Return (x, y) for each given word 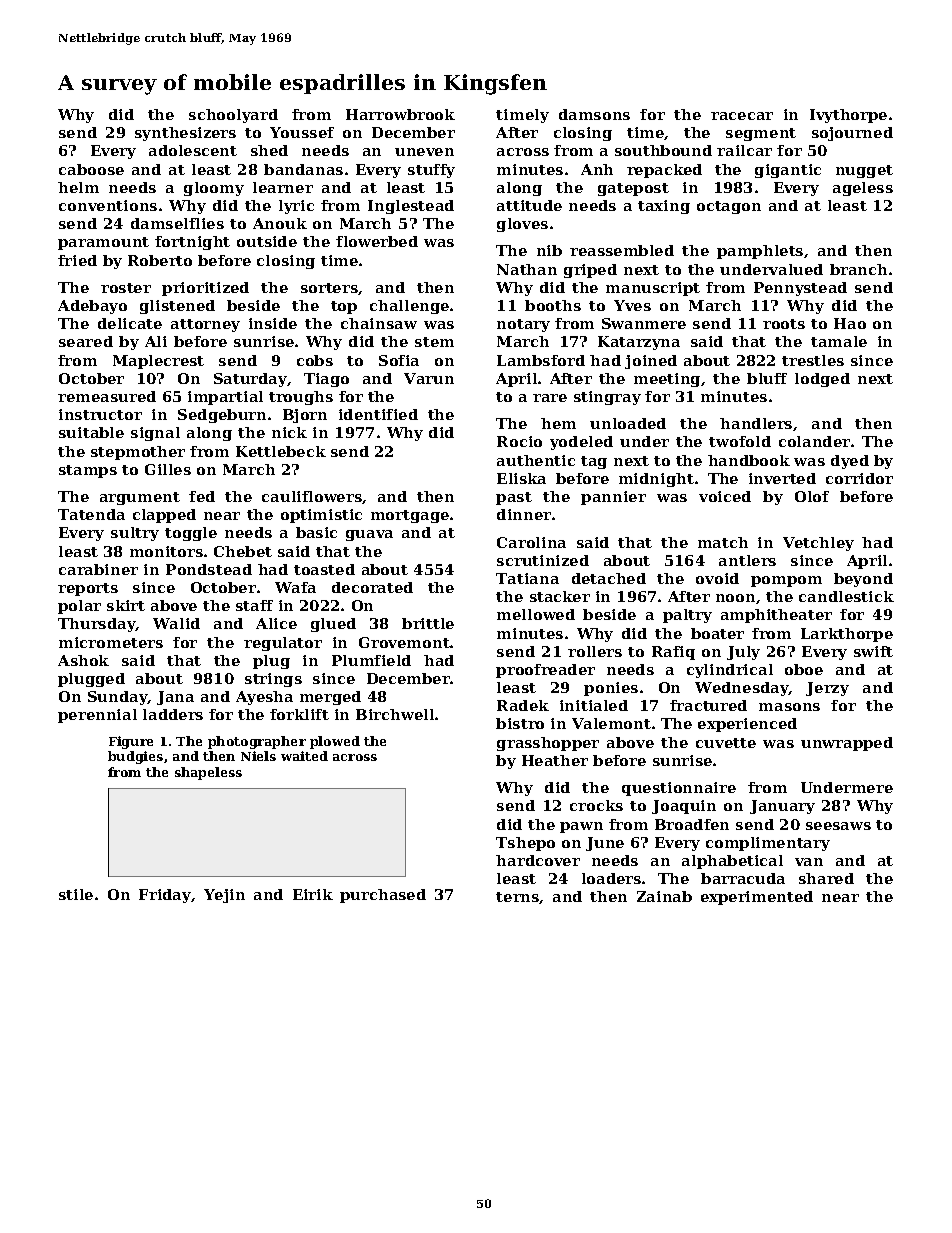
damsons (594, 114)
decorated (372, 587)
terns (518, 898)
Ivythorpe (848, 116)
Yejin (224, 896)
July (743, 653)
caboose (91, 169)
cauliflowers (312, 496)
